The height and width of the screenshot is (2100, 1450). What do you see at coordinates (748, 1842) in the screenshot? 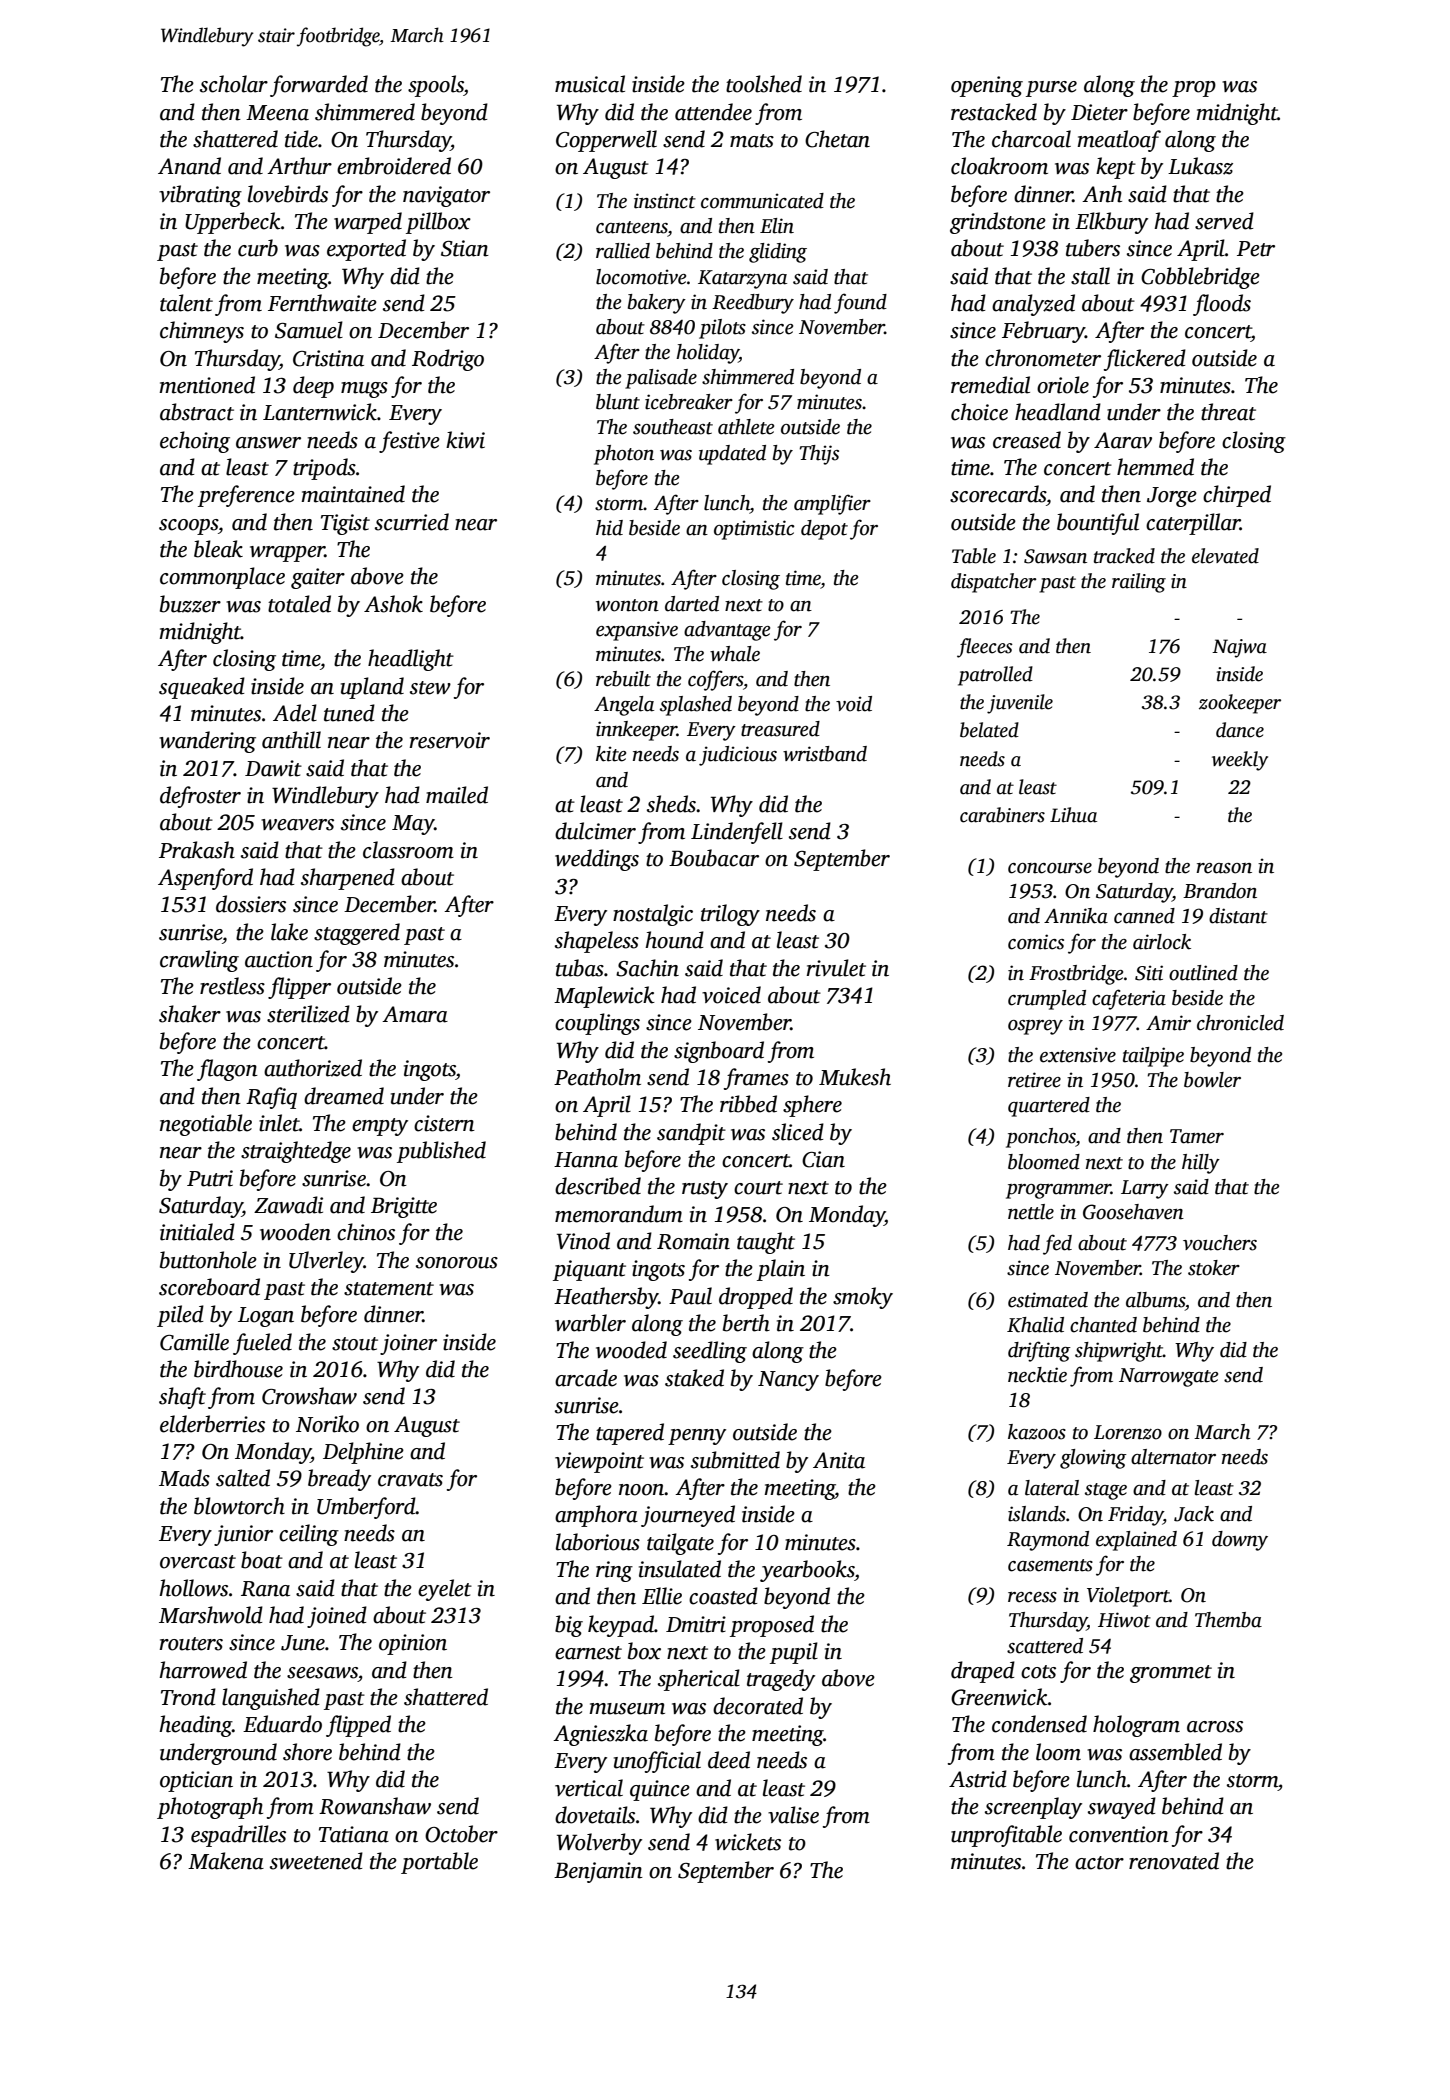
I see `wickets` at bounding box center [748, 1842].
